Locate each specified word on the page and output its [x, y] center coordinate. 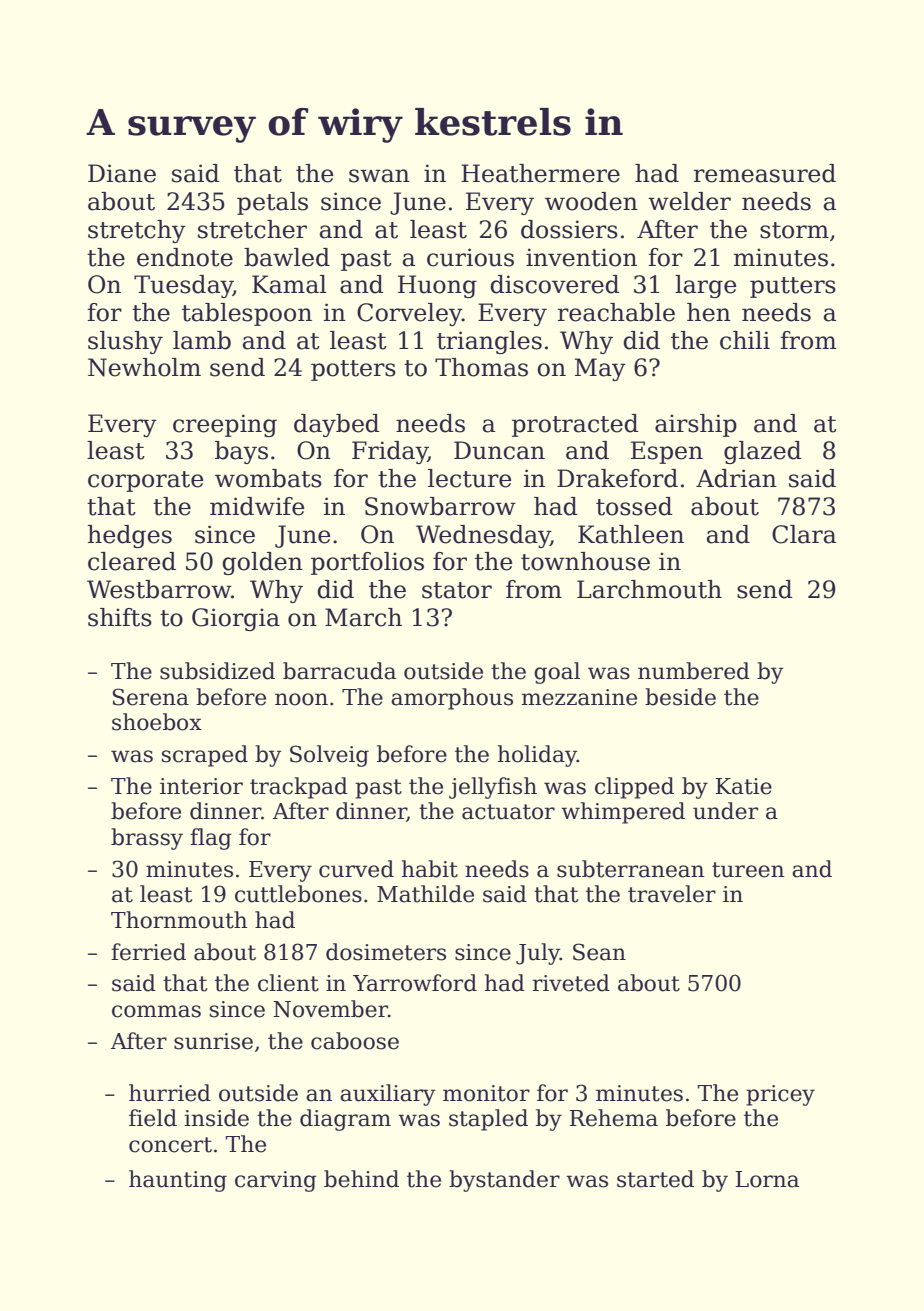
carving [276, 1181]
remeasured [765, 173]
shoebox [157, 722]
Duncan [499, 450]
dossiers [569, 229]
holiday [537, 756]
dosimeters [386, 952]
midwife [257, 506]
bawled [287, 257]
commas [156, 1011]
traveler [672, 894]
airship [696, 425]
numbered [694, 671]
